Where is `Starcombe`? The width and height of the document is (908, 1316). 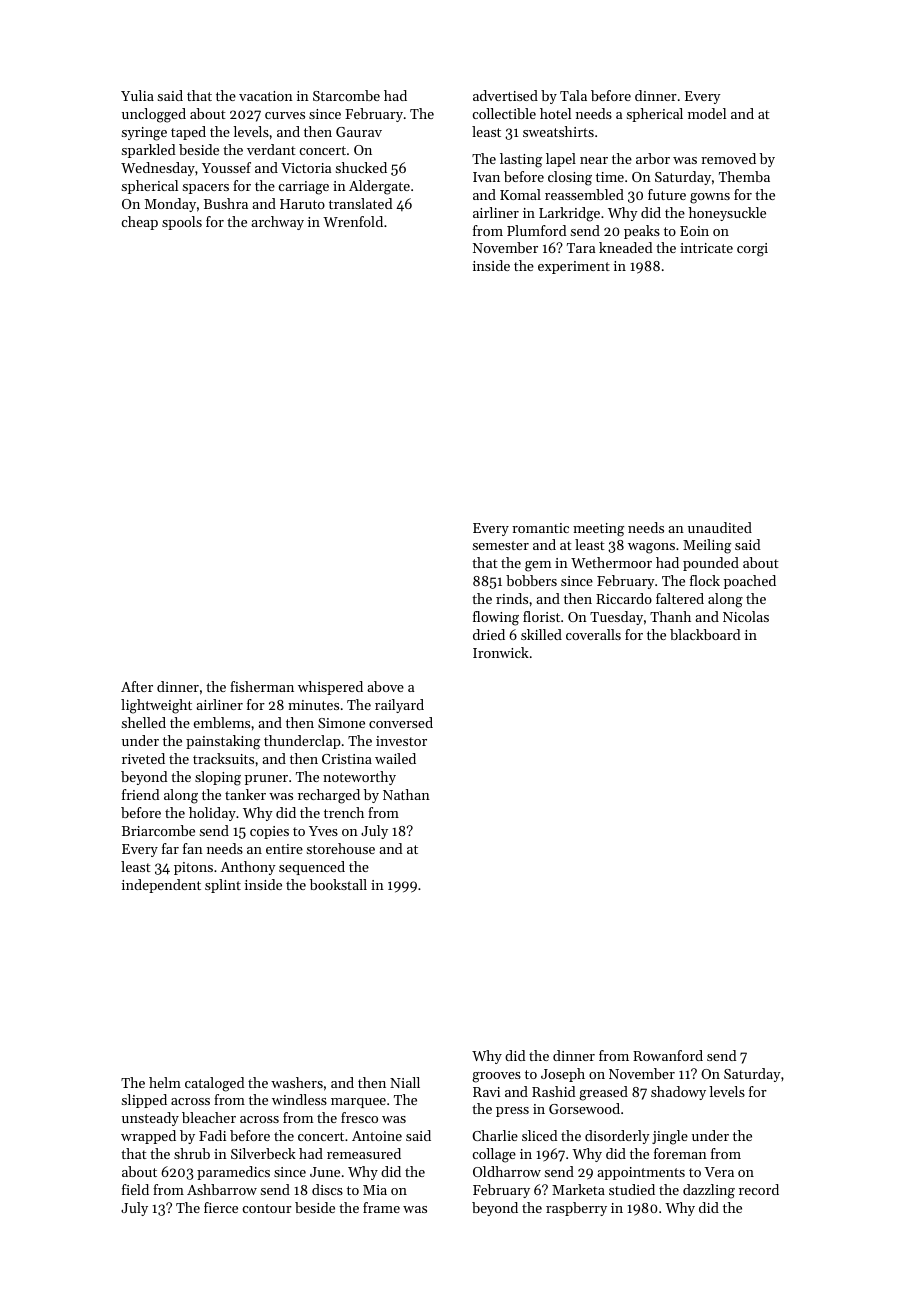 Starcombe is located at coordinates (346, 95).
